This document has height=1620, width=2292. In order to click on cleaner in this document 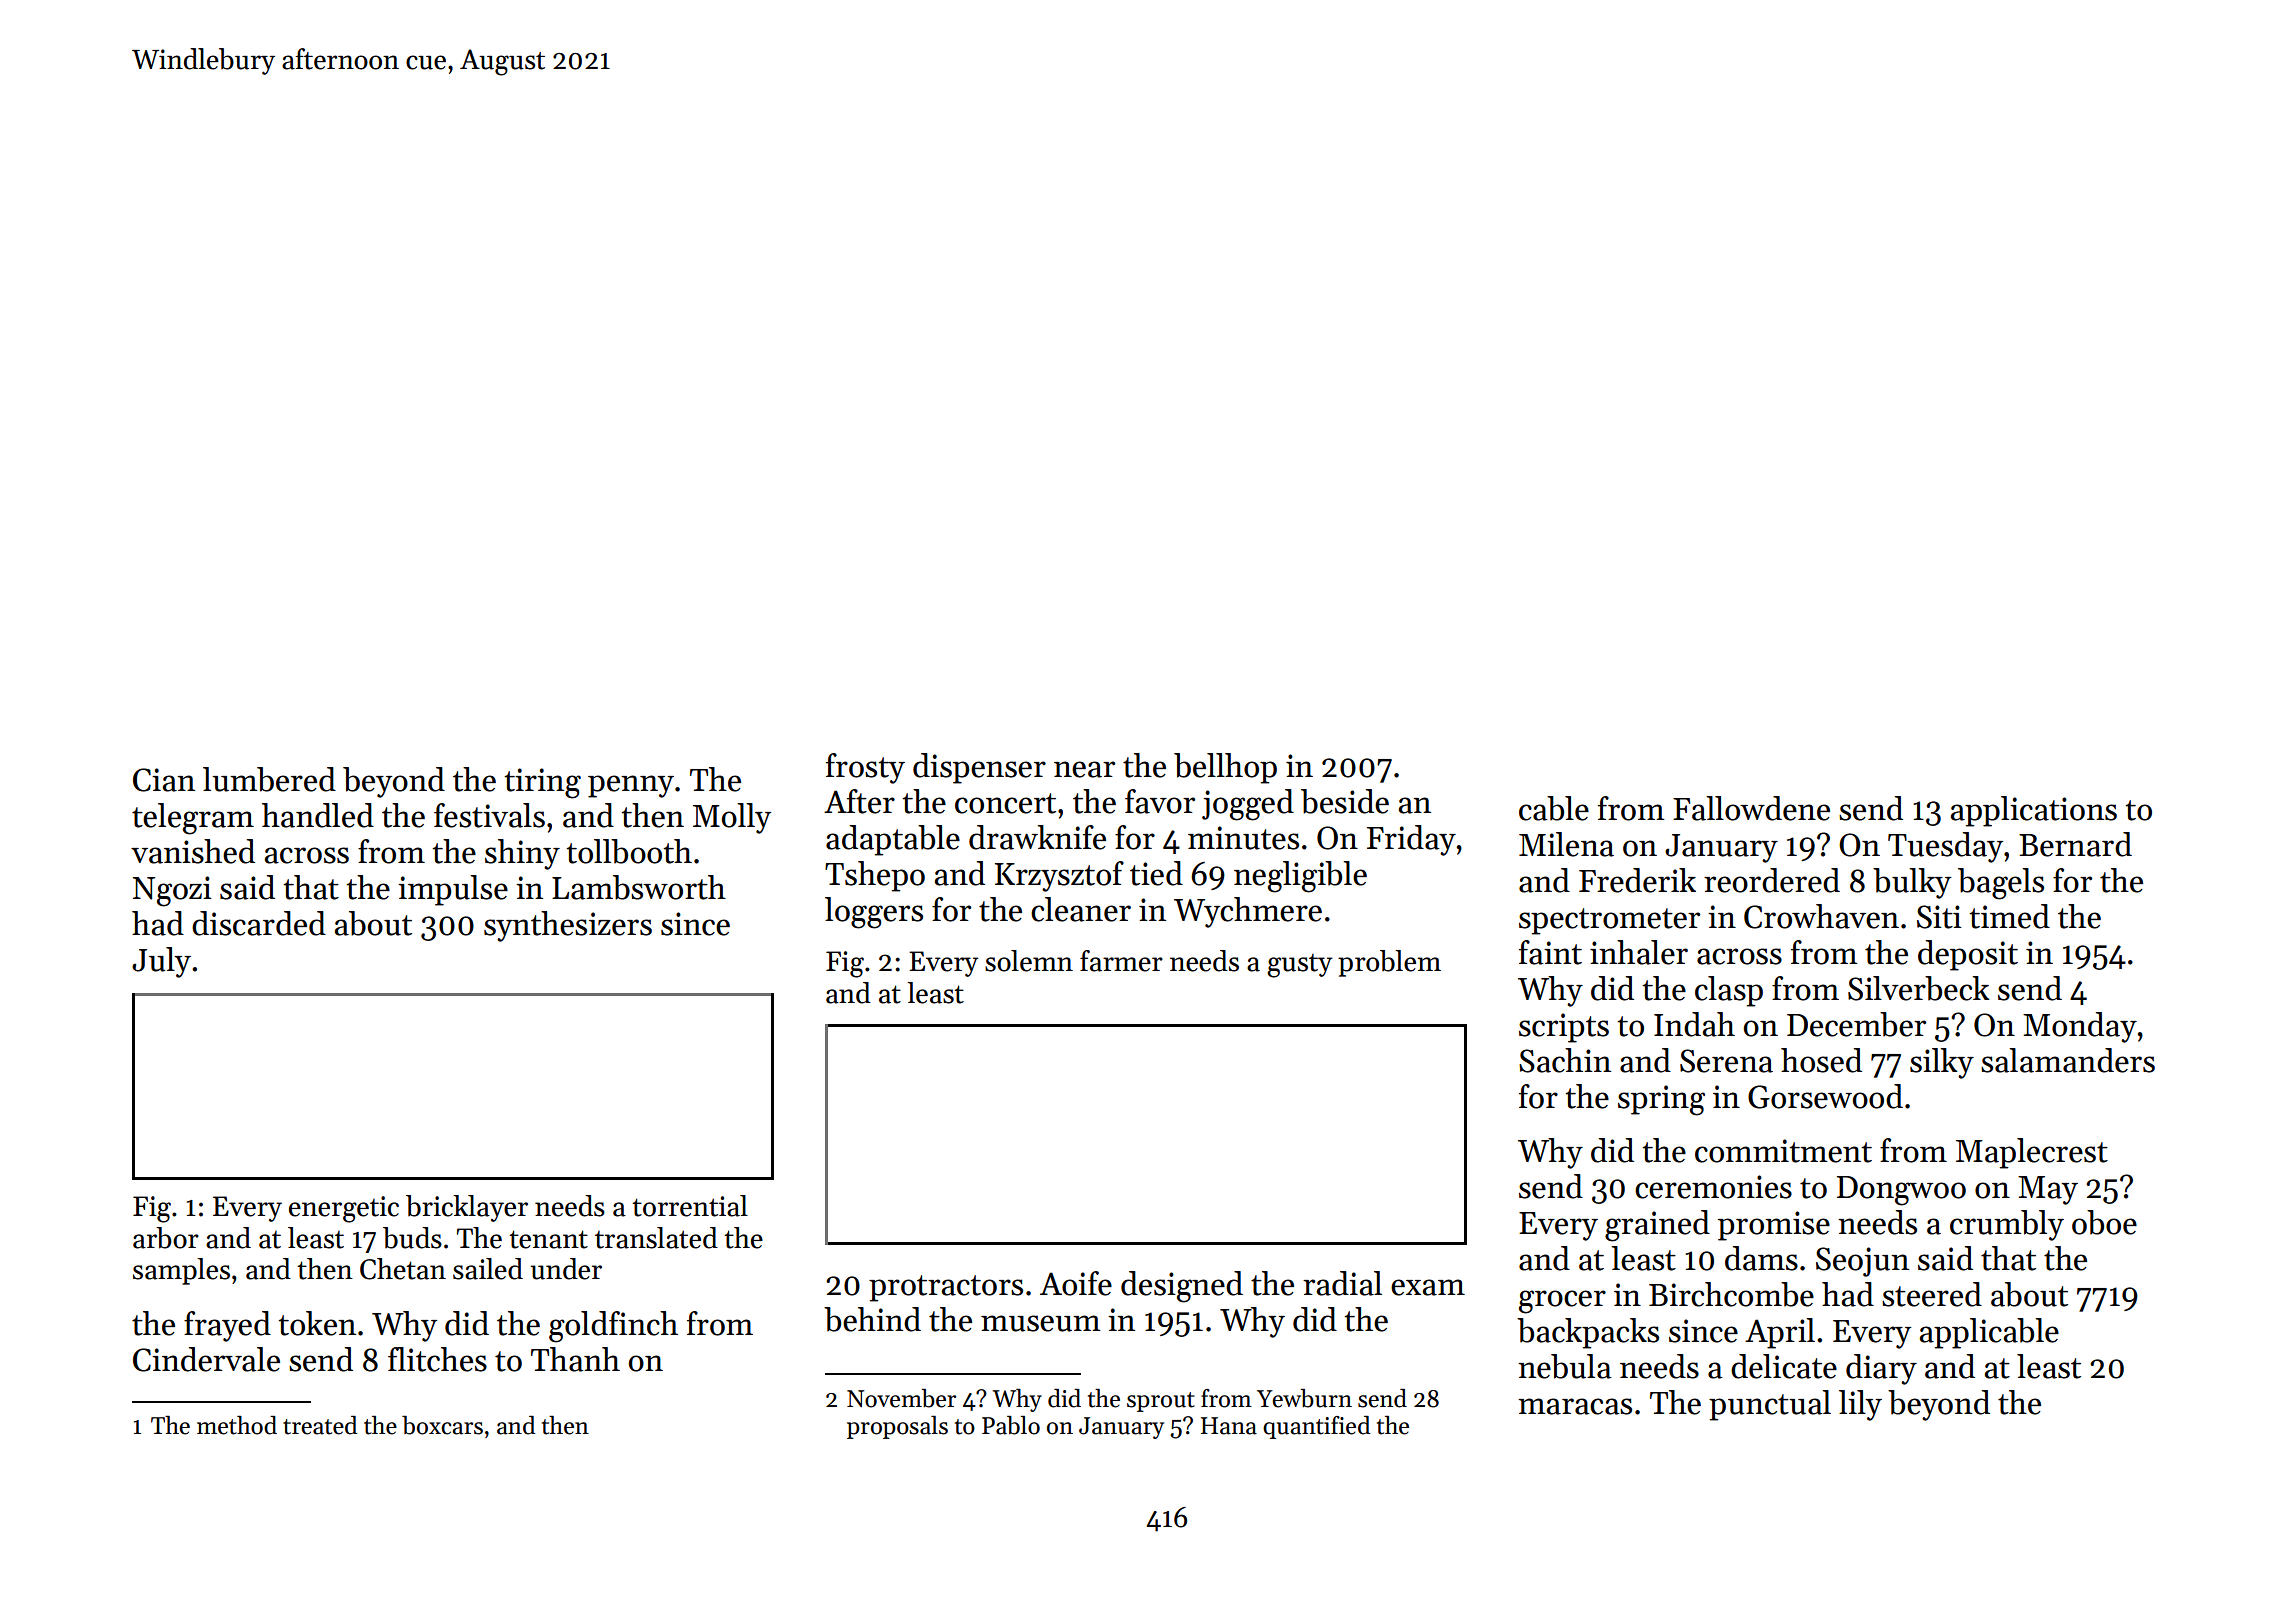, I will do `click(1081, 909)`.
